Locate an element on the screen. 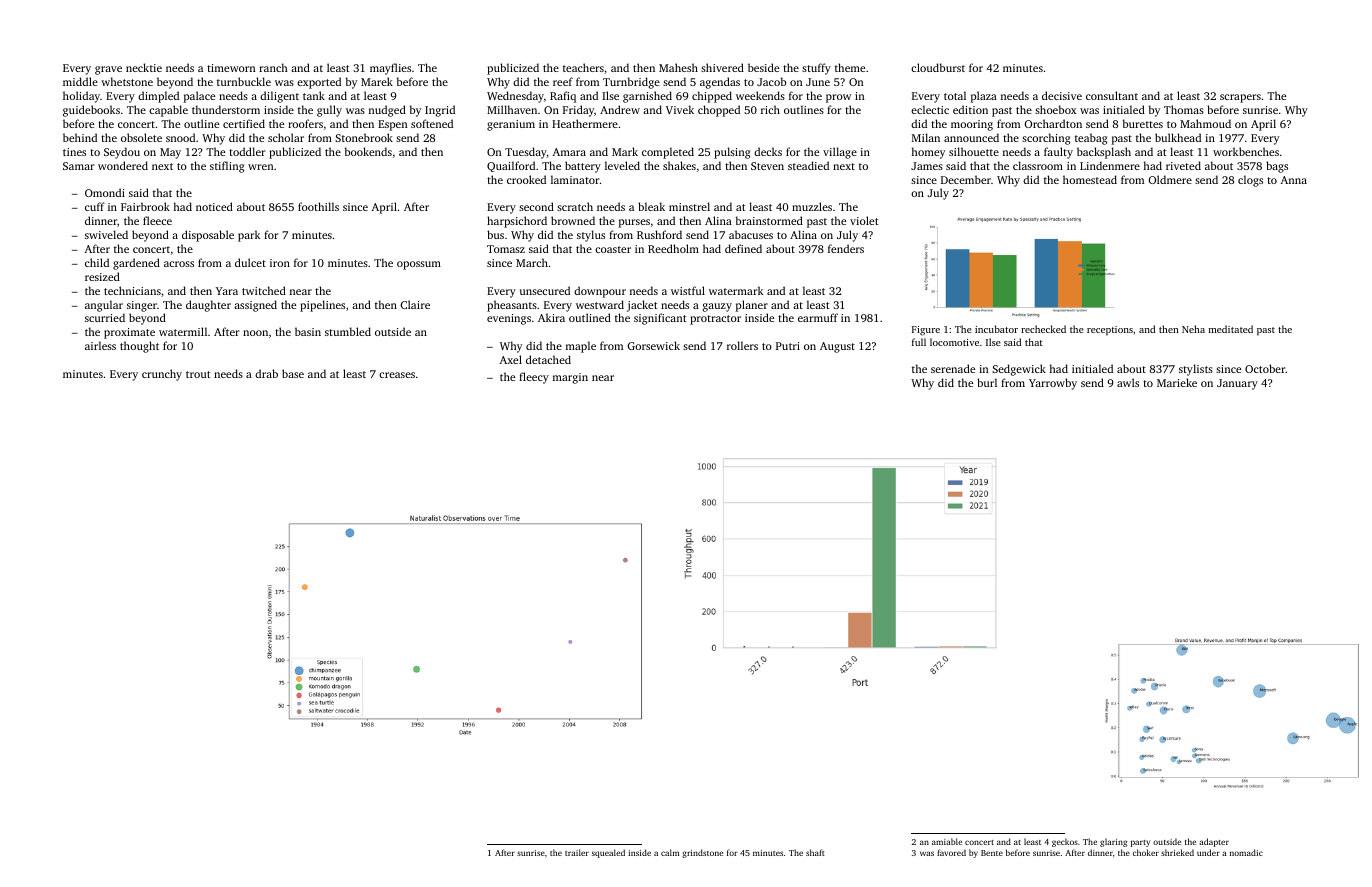 The height and width of the screenshot is (887, 1372). creases is located at coordinates (397, 375).
